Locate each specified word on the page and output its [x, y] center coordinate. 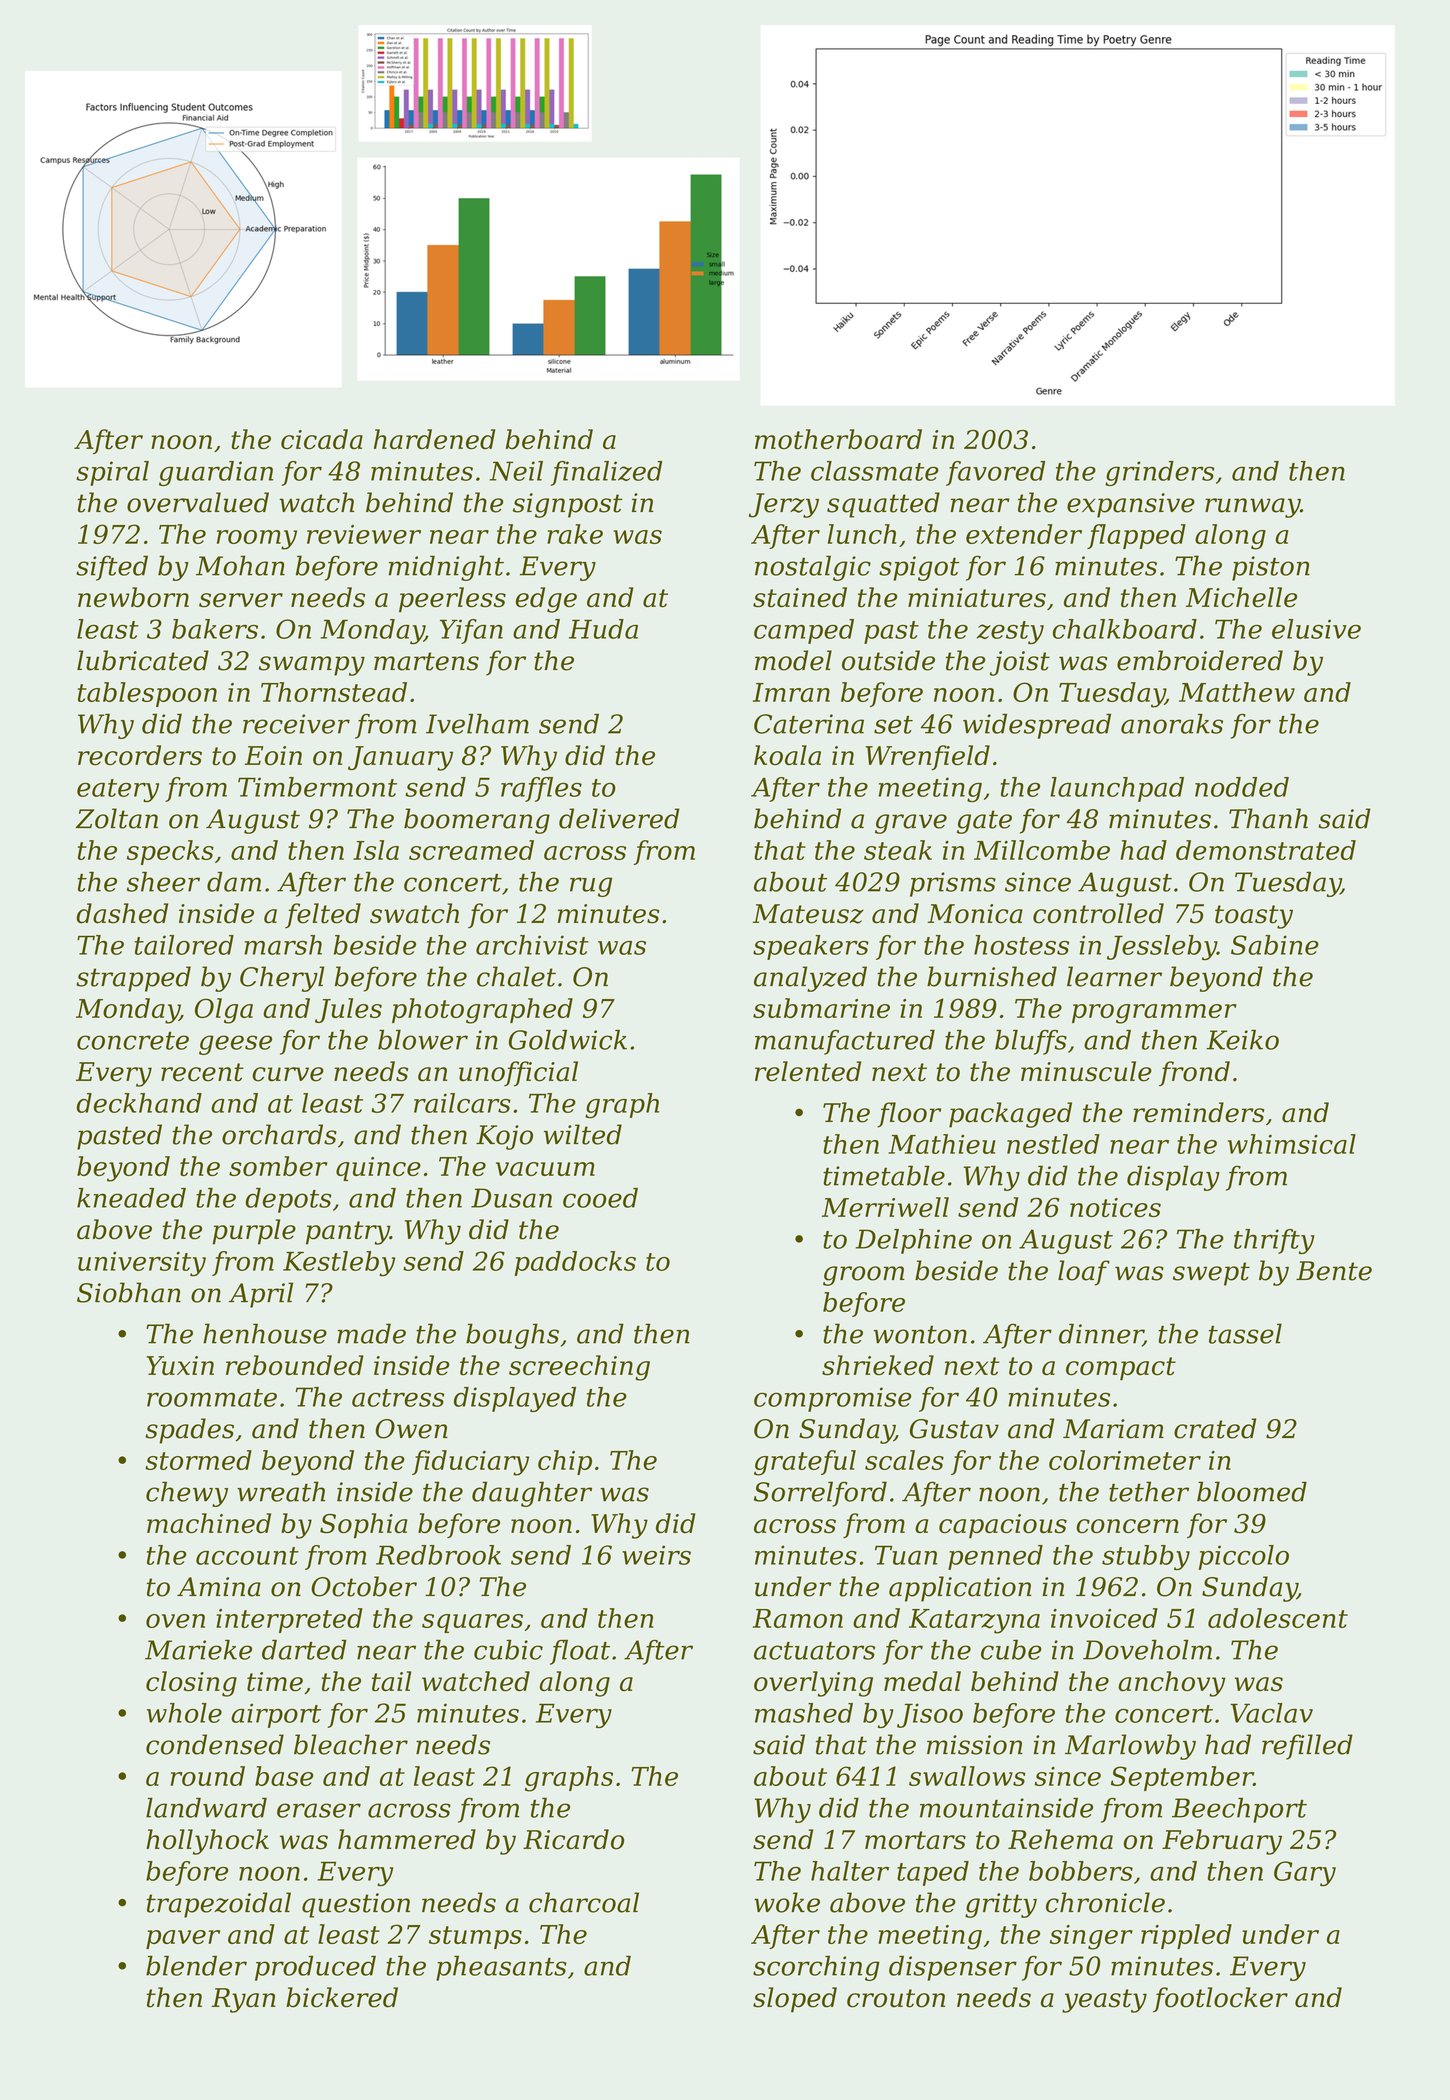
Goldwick [568, 1040]
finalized [607, 473]
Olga [224, 1011]
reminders [1198, 1112]
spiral [112, 473]
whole [184, 1713]
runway [1252, 508]
